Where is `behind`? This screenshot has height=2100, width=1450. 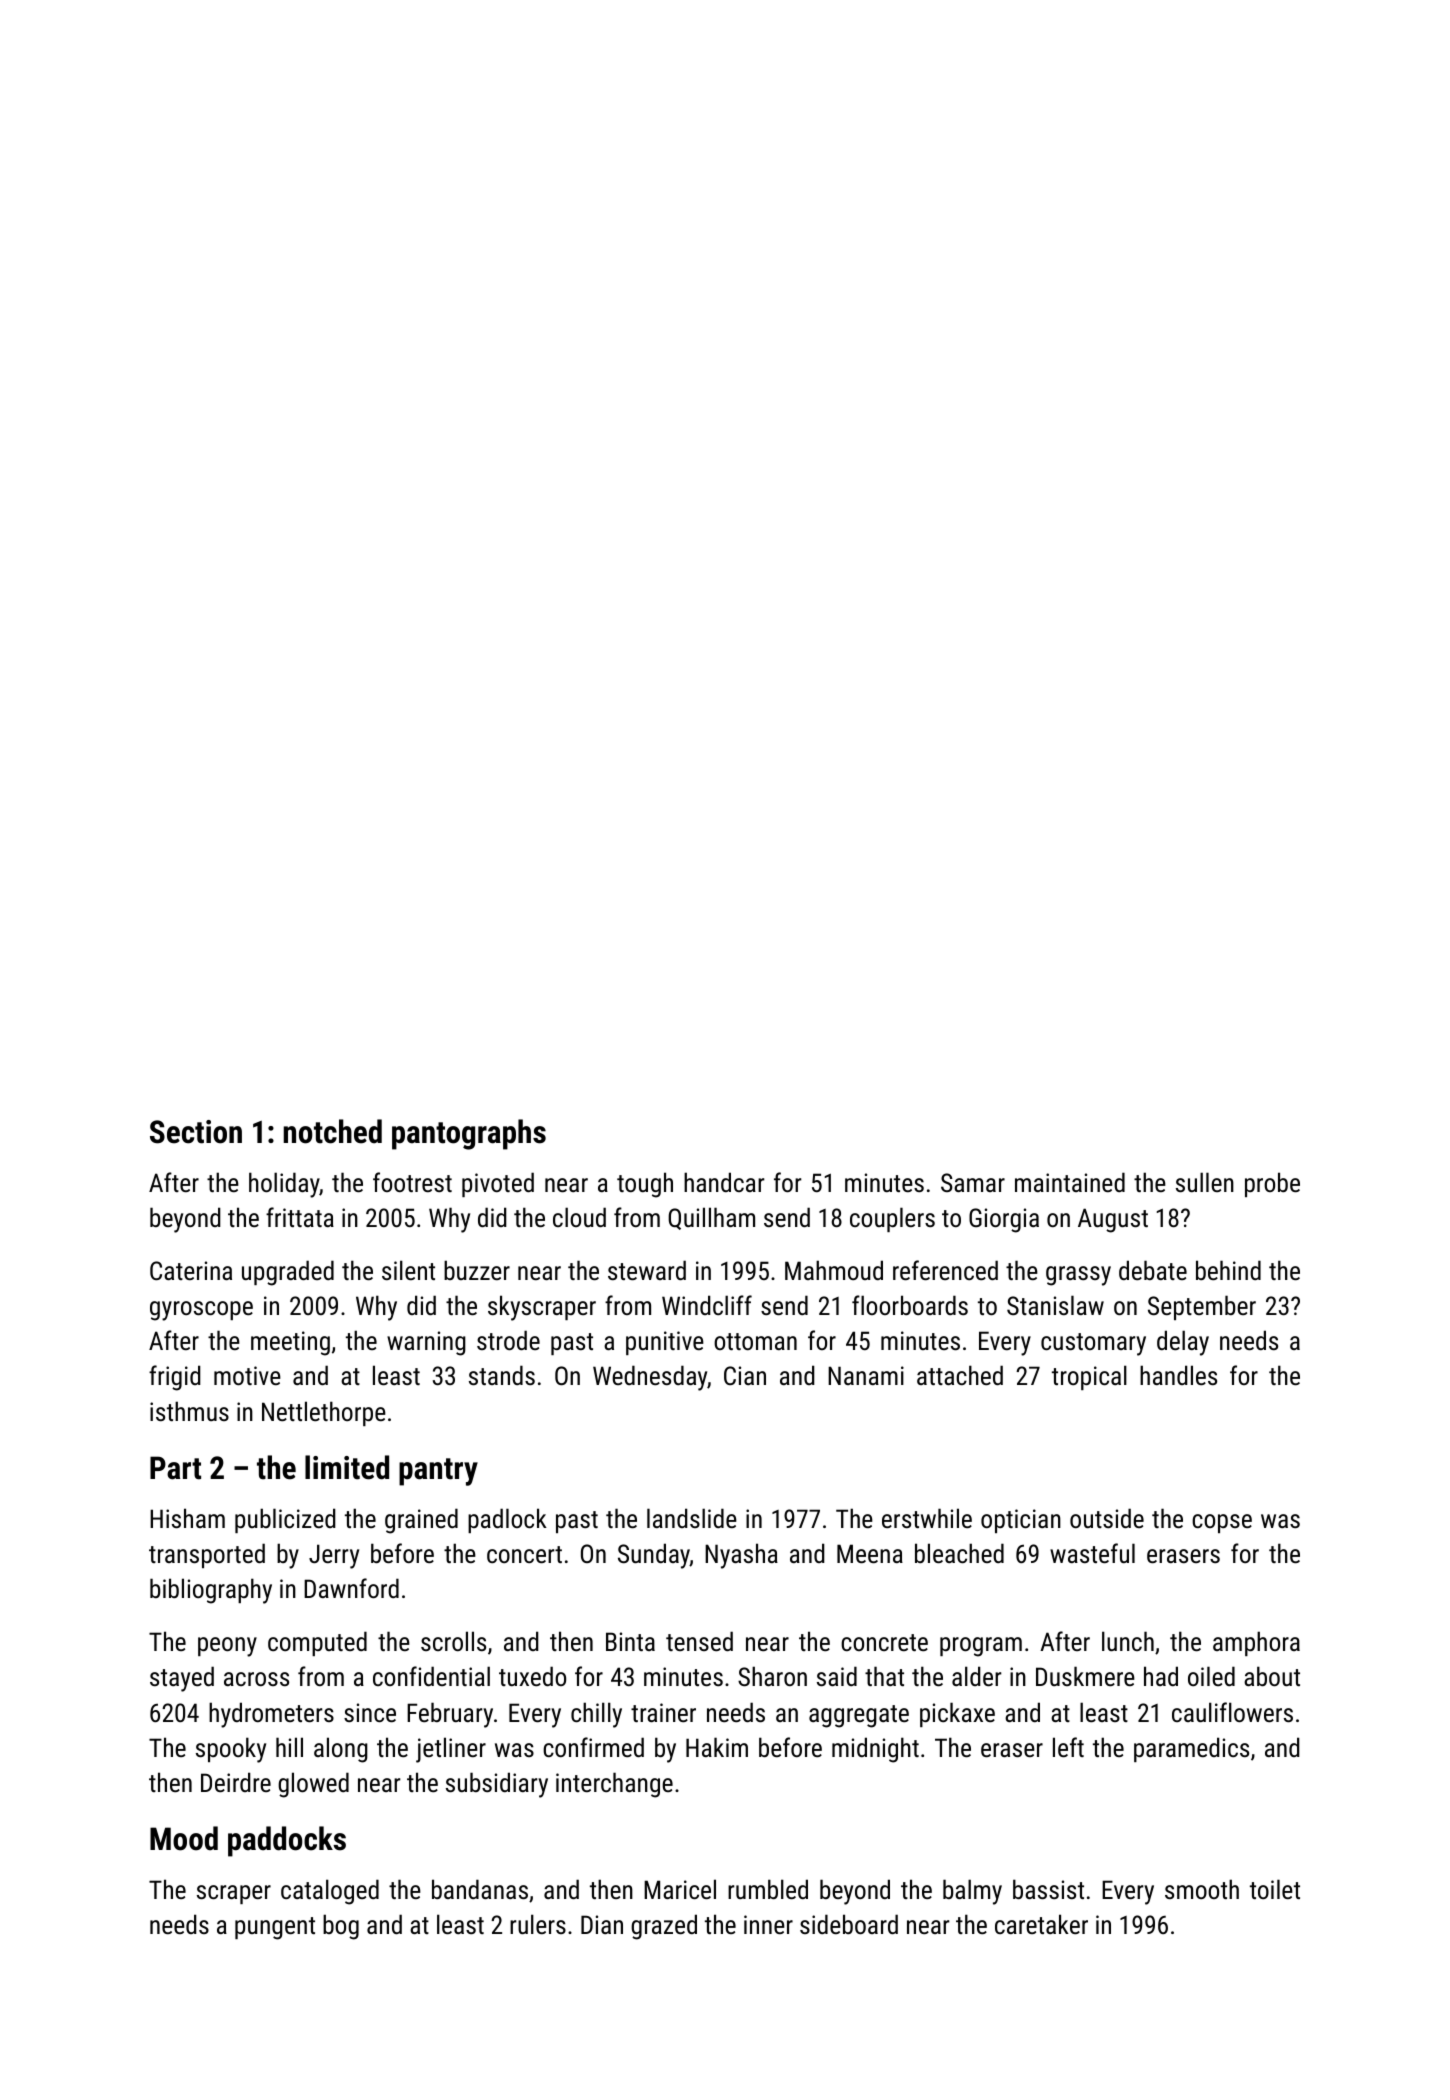
behind is located at coordinates (1228, 1270).
